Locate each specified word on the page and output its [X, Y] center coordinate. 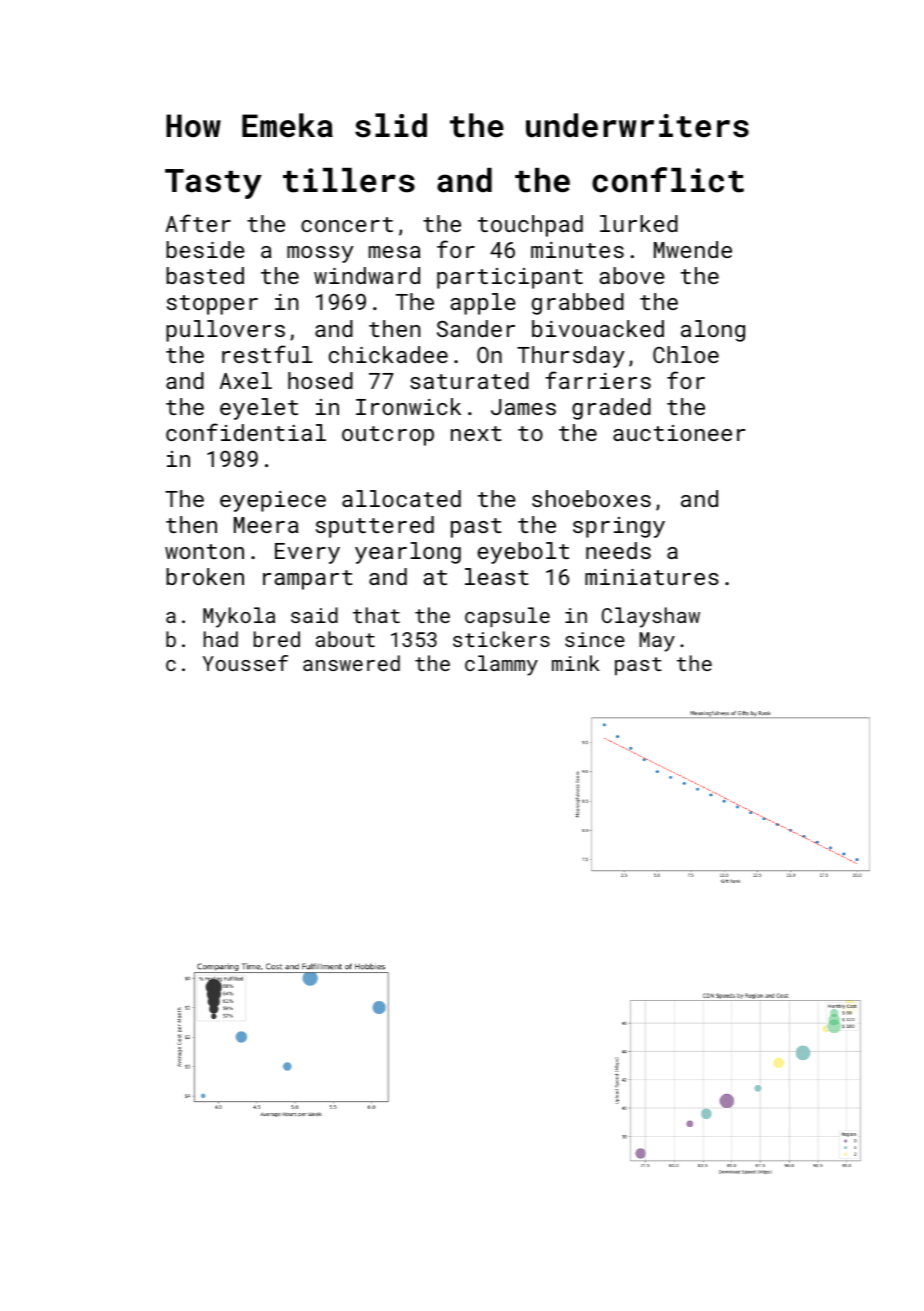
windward [367, 275]
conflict [668, 180]
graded [611, 409]
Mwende [693, 249]
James [523, 407]
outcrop [388, 436]
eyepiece [273, 501]
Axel [246, 380]
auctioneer [679, 433]
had [221, 639]
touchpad [530, 226]
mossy [320, 254]
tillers [349, 180]
